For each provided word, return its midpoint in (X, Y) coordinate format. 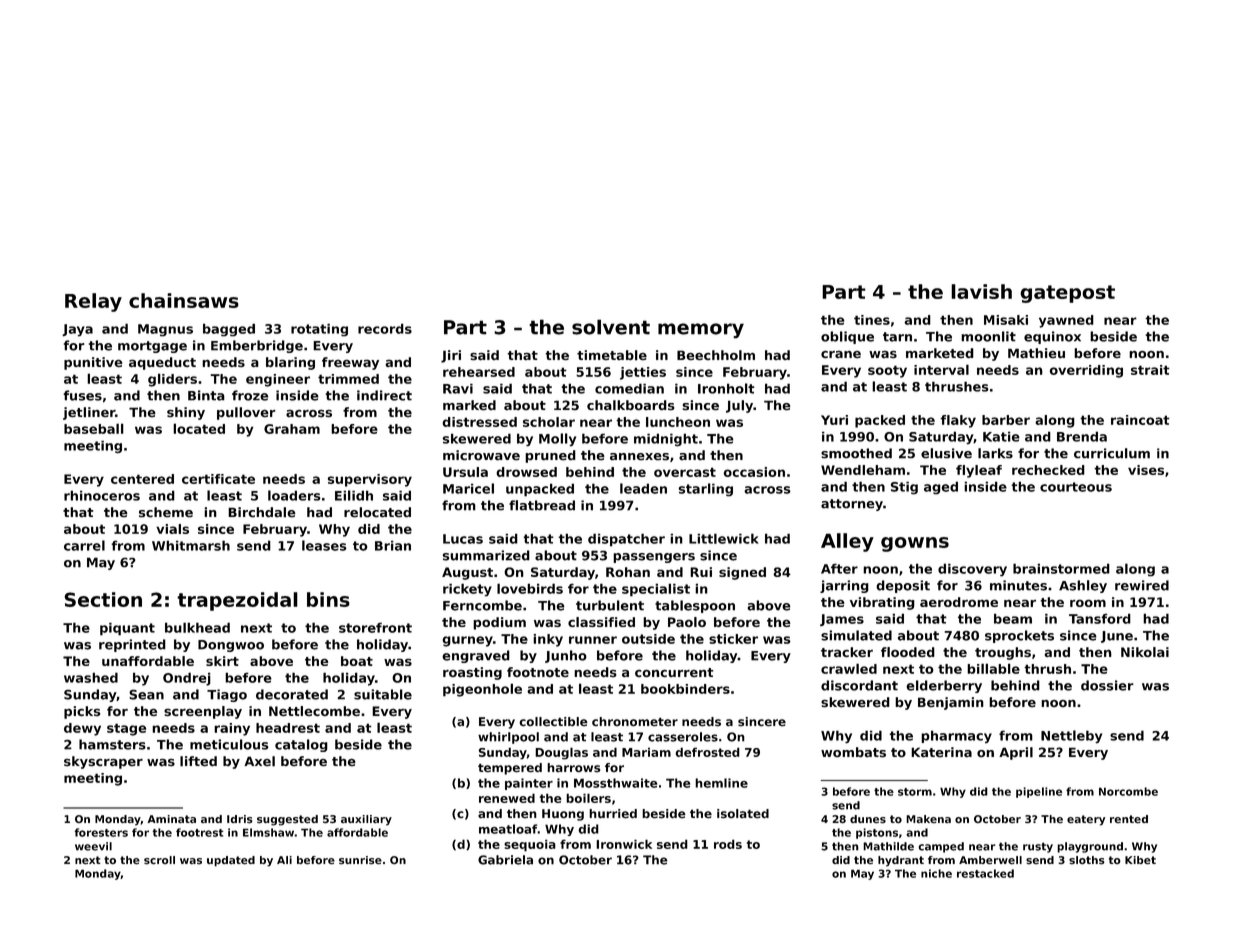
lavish (981, 291)
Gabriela (505, 860)
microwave (481, 455)
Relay (93, 302)
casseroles (683, 737)
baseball (94, 428)
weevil (93, 846)
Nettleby (1071, 736)
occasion (754, 472)
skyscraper (103, 762)
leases (324, 545)
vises (1146, 470)
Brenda (1082, 436)
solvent (611, 327)
